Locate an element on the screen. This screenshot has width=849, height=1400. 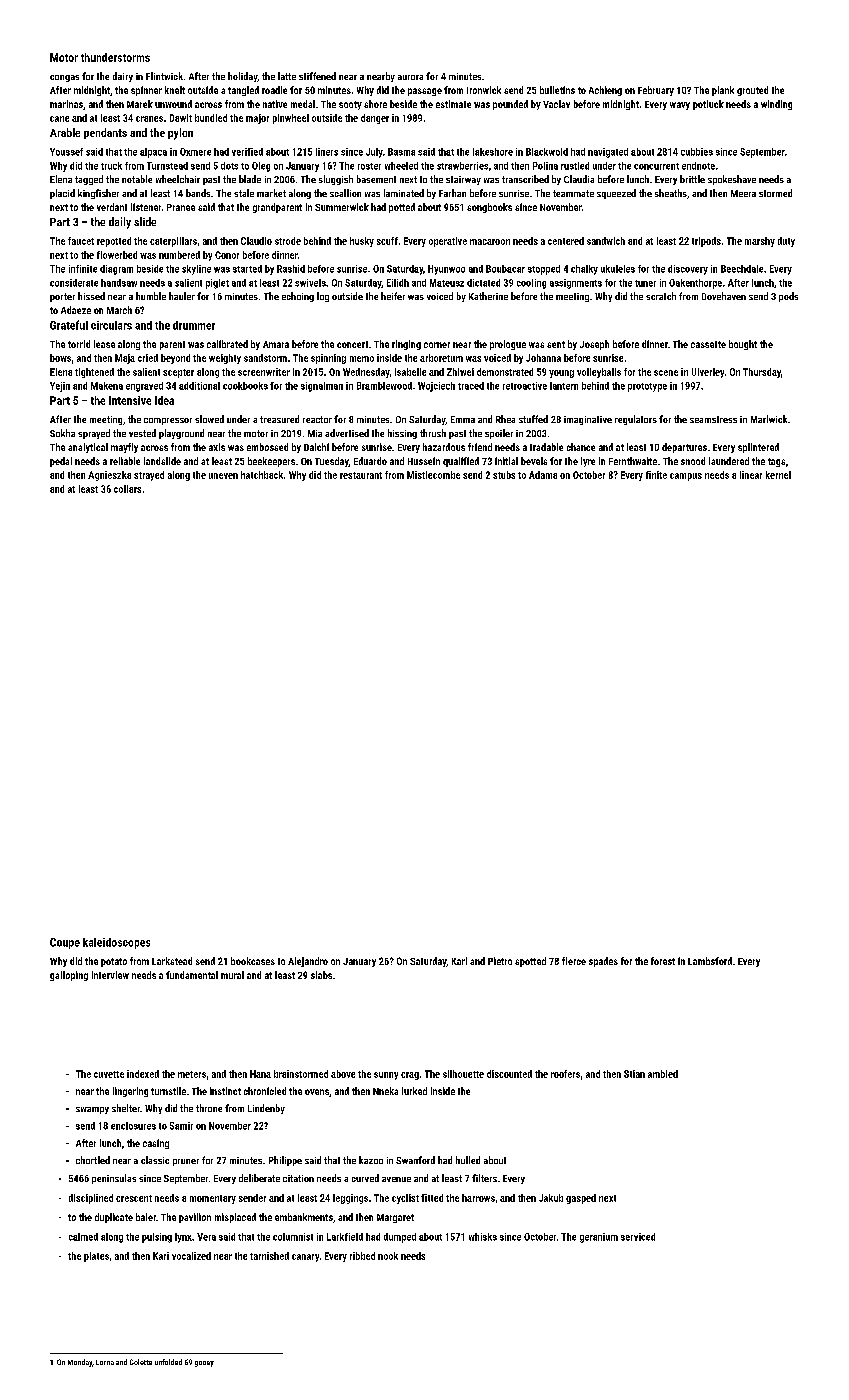
grouted is located at coordinates (752, 91).
